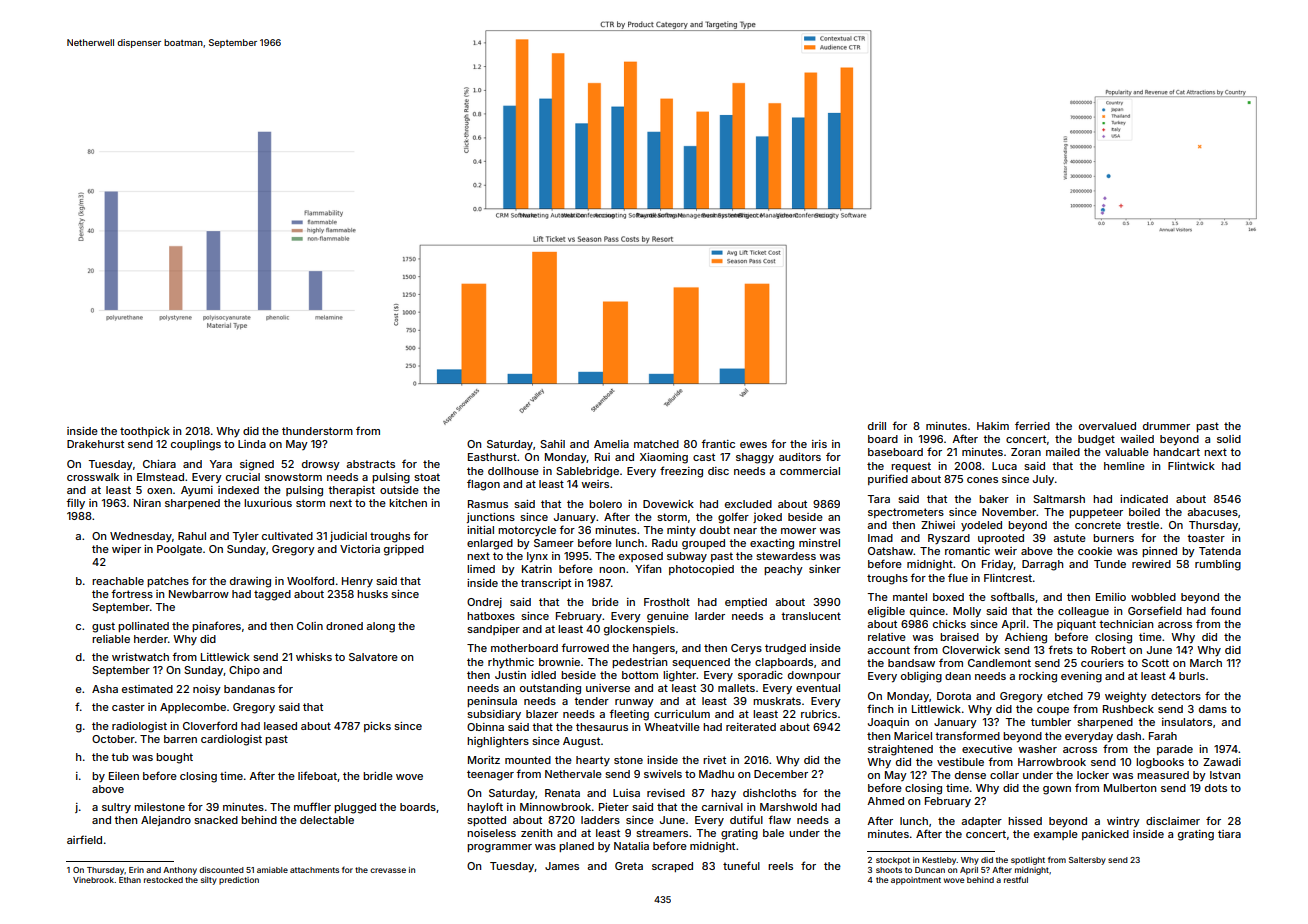 This document has width=1308, height=924. I want to click on drill, so click(877, 426).
